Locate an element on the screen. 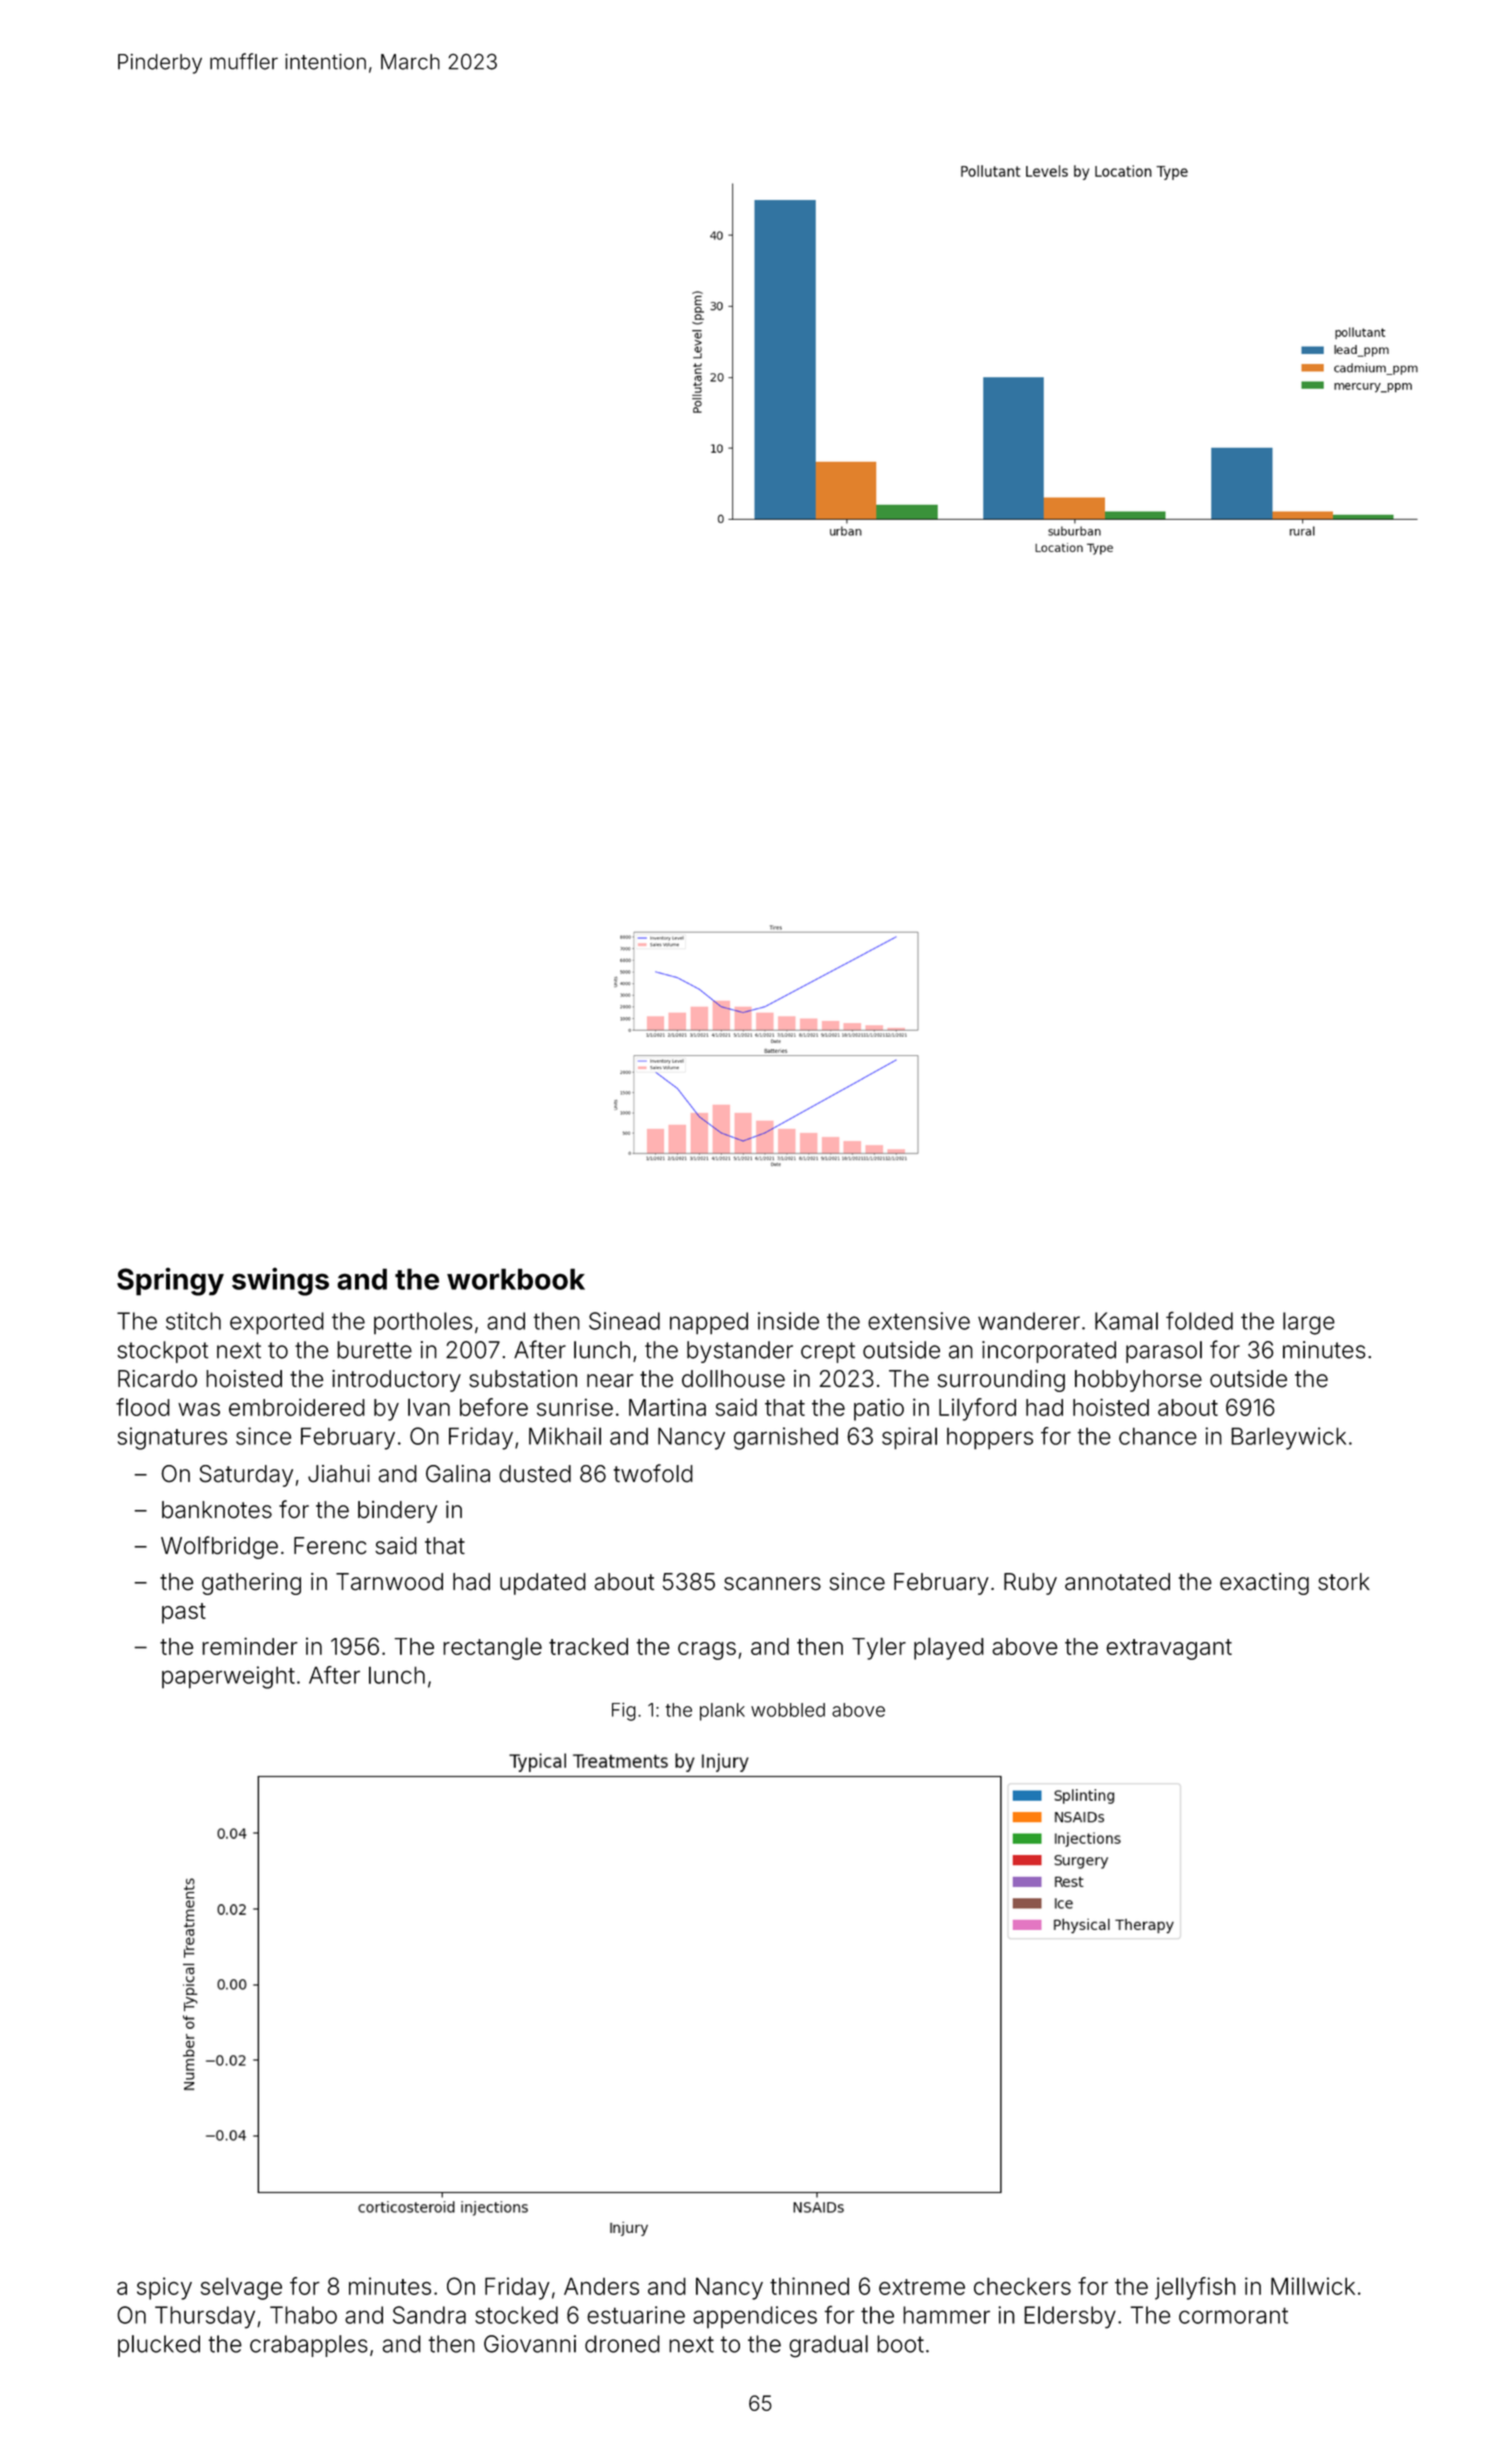 The width and height of the screenshot is (1496, 2464). selvage is located at coordinates (241, 2288).
